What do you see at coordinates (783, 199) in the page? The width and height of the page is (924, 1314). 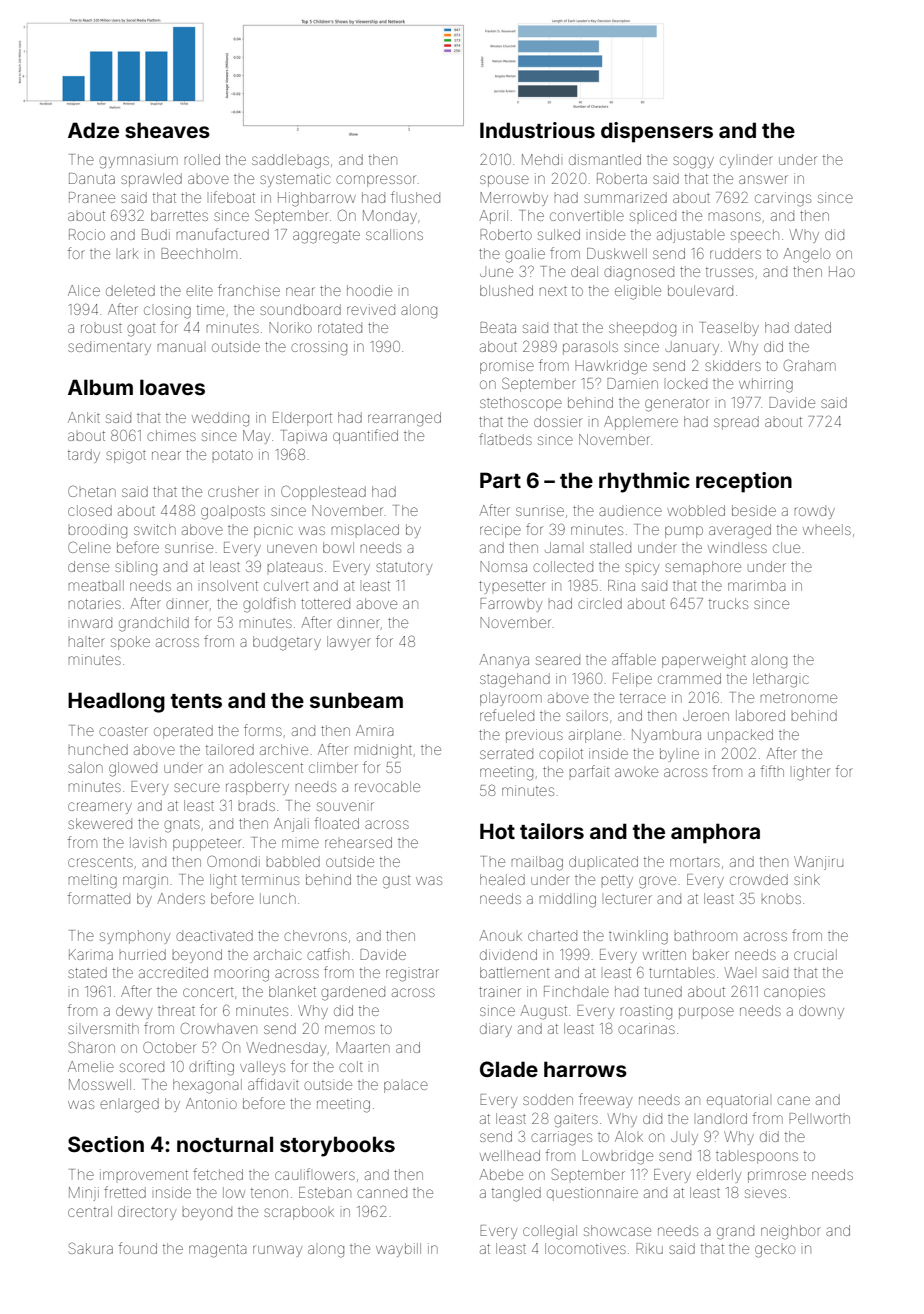 I see `carvings` at bounding box center [783, 199].
